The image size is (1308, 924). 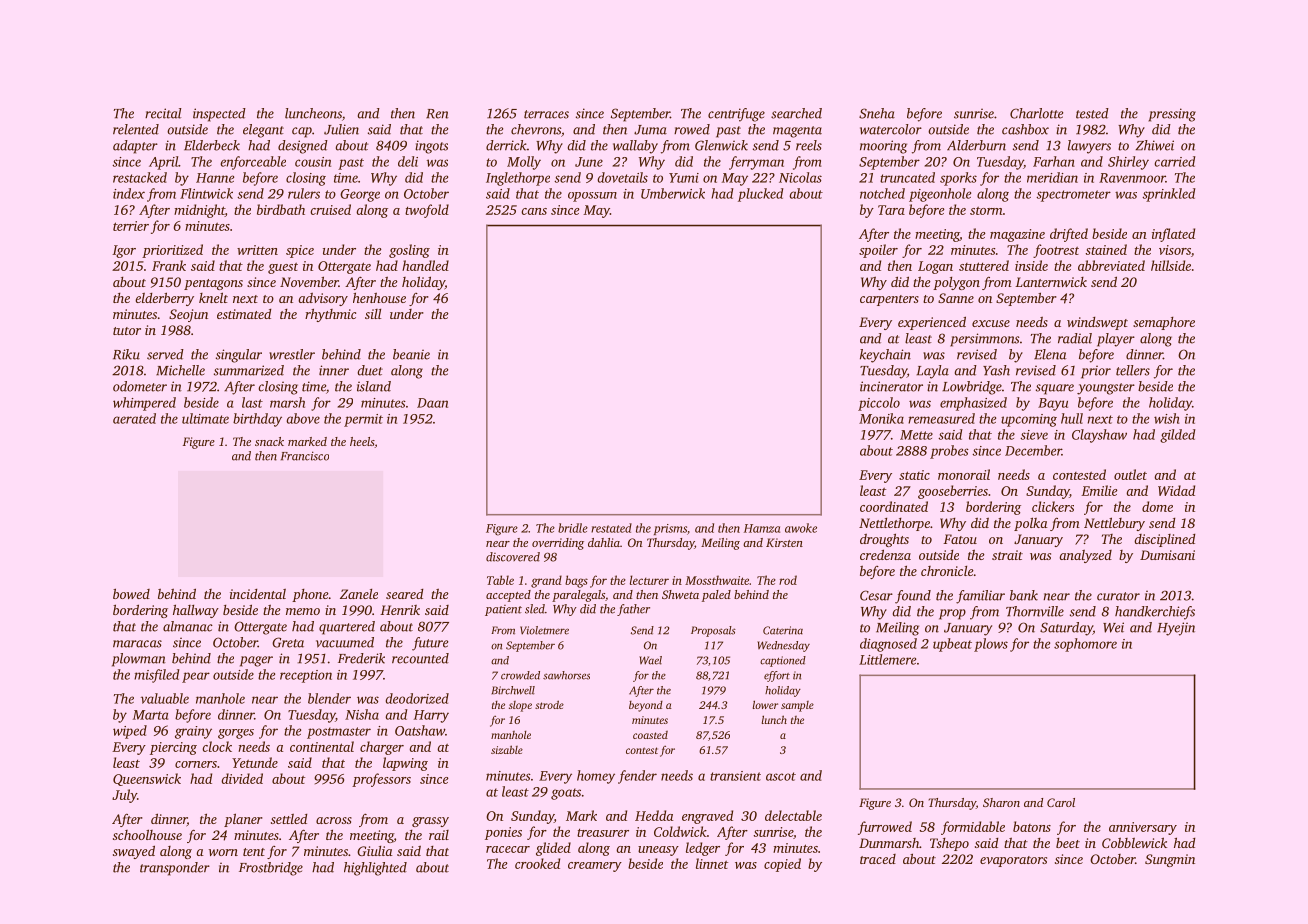 I want to click on found, so click(x=913, y=597).
